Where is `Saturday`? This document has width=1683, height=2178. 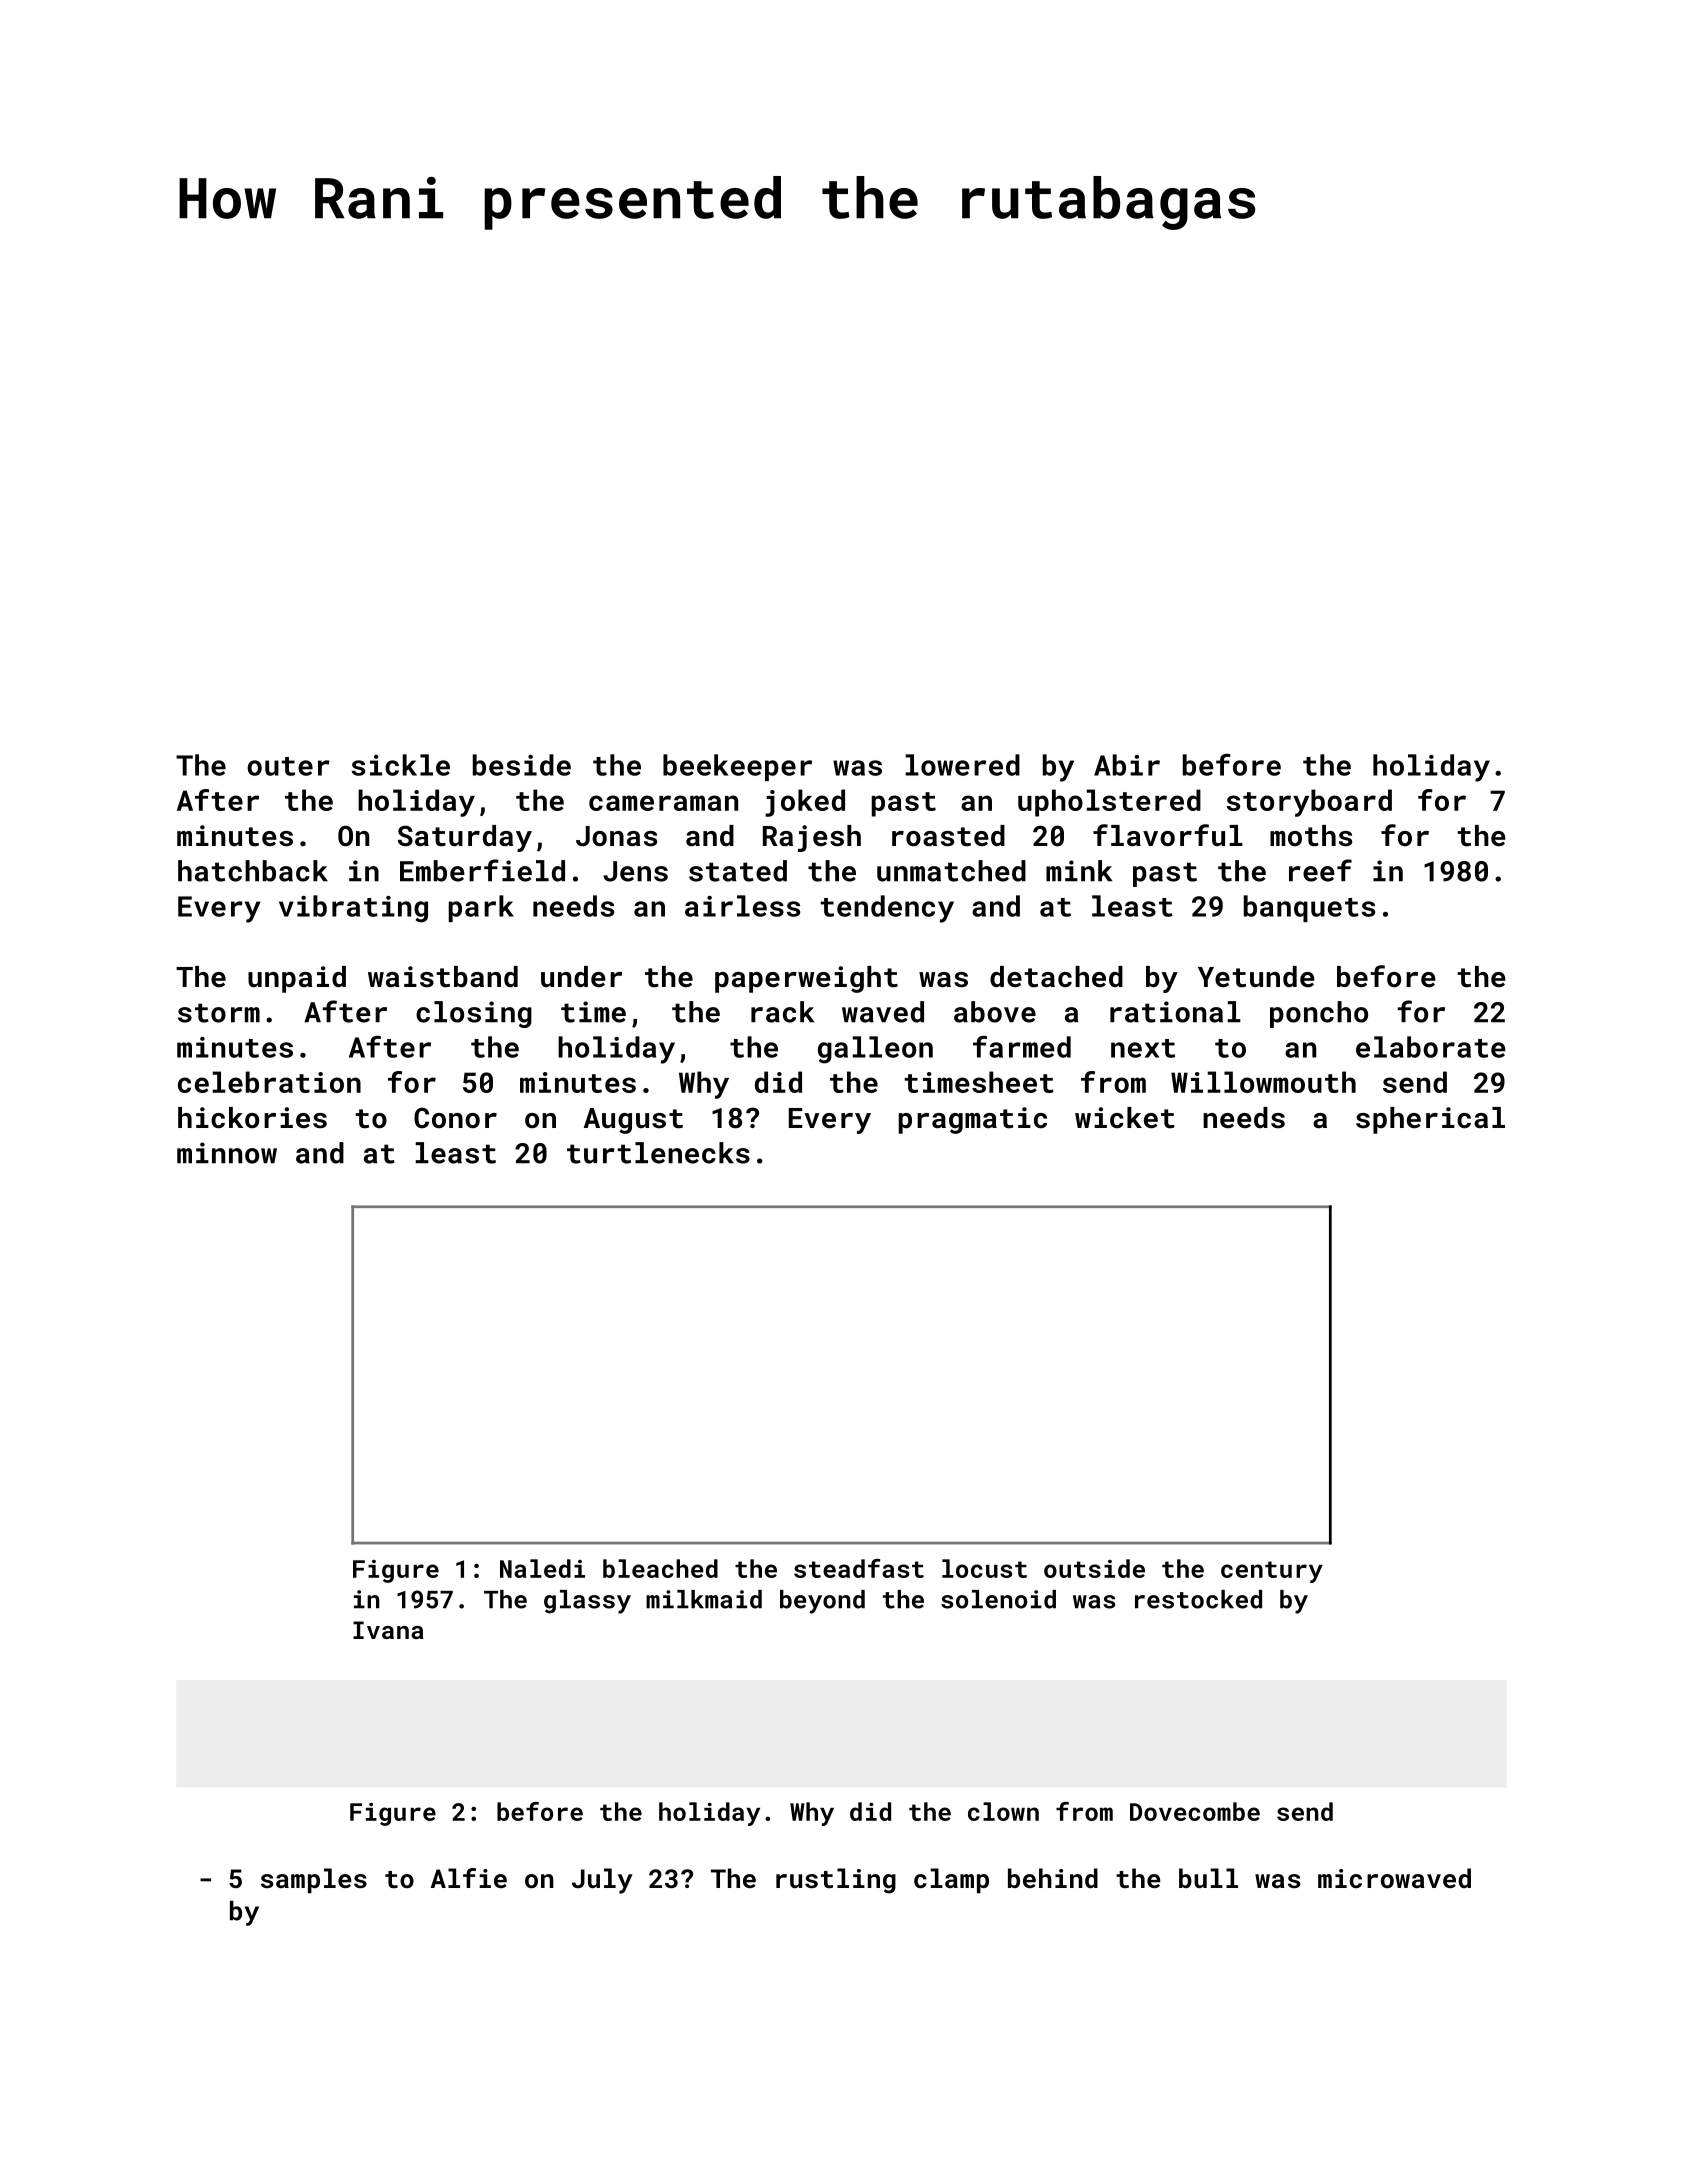
Saturday is located at coordinates (465, 838).
